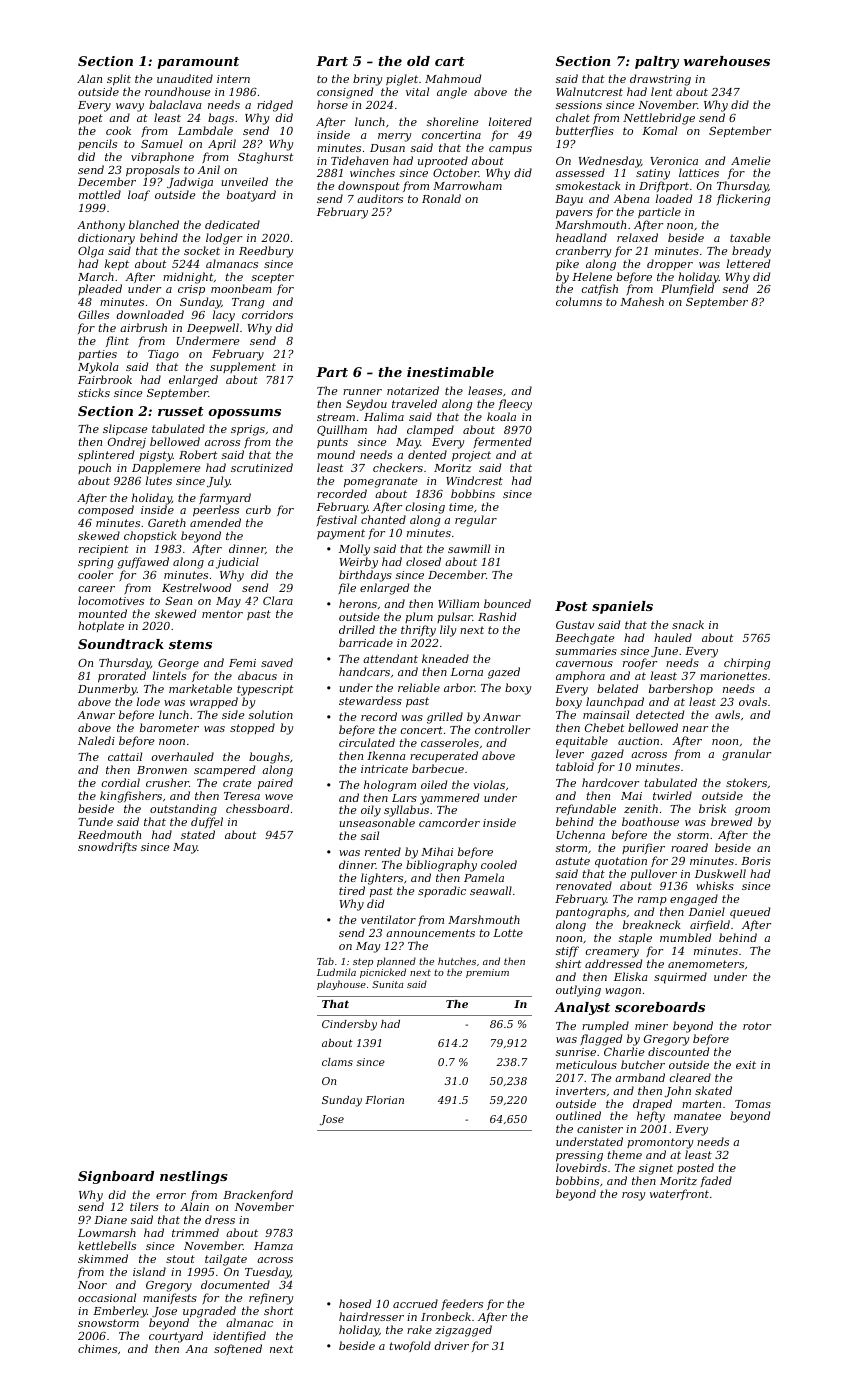 This image has height=1400, width=849. I want to click on kingfishers, so click(131, 797).
